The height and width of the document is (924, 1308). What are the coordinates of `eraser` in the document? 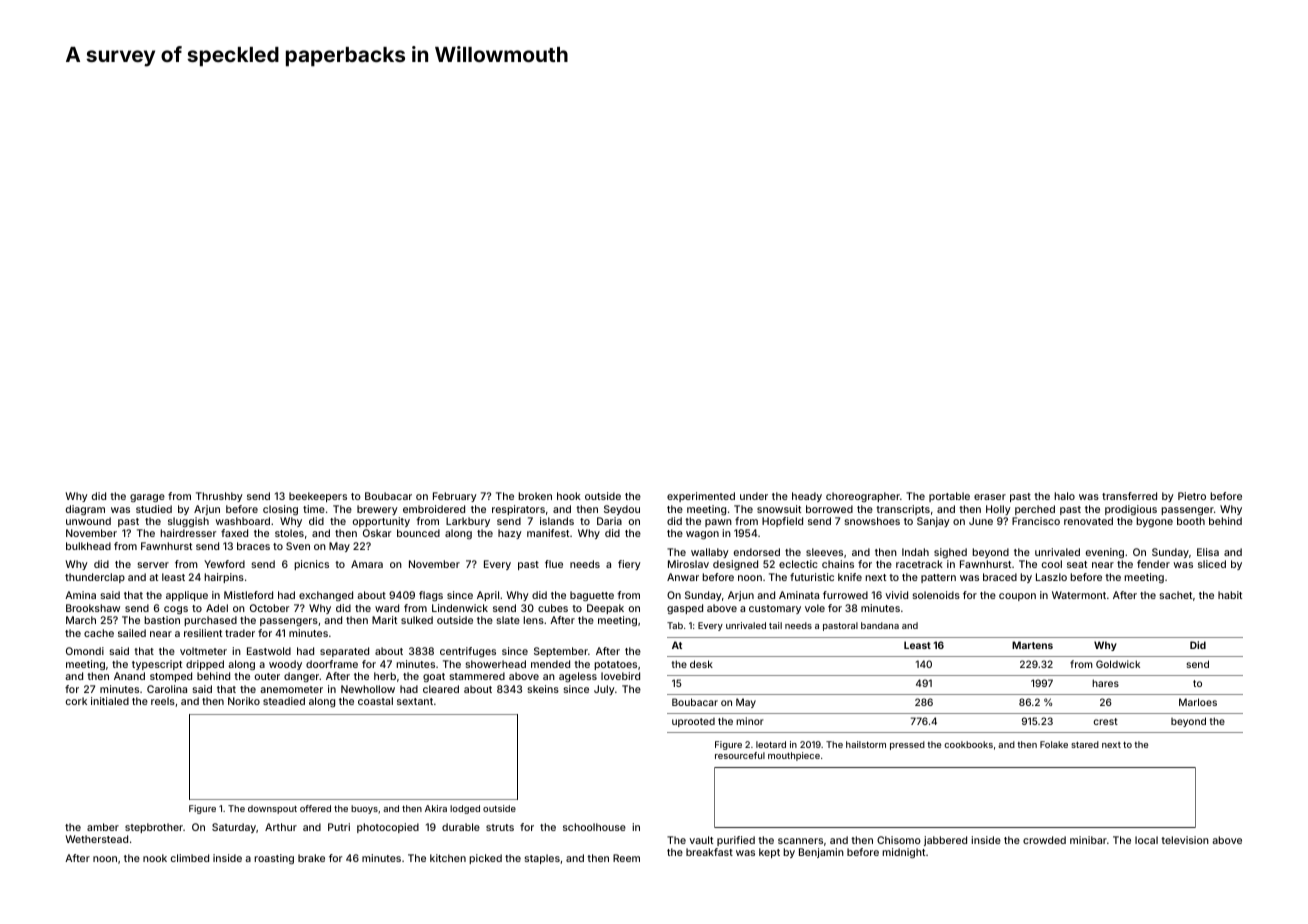 It's located at (990, 497).
